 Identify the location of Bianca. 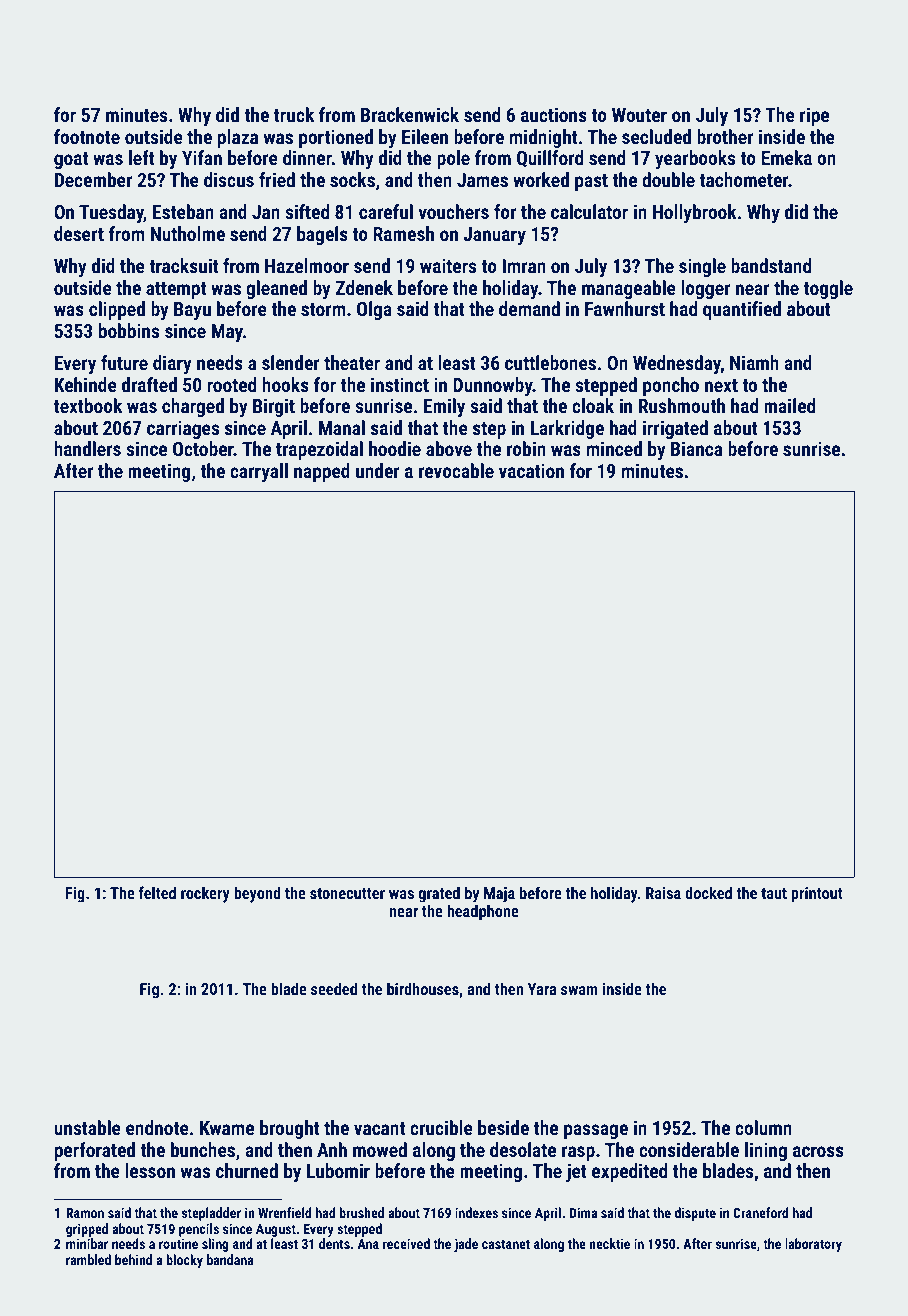
(696, 448).
